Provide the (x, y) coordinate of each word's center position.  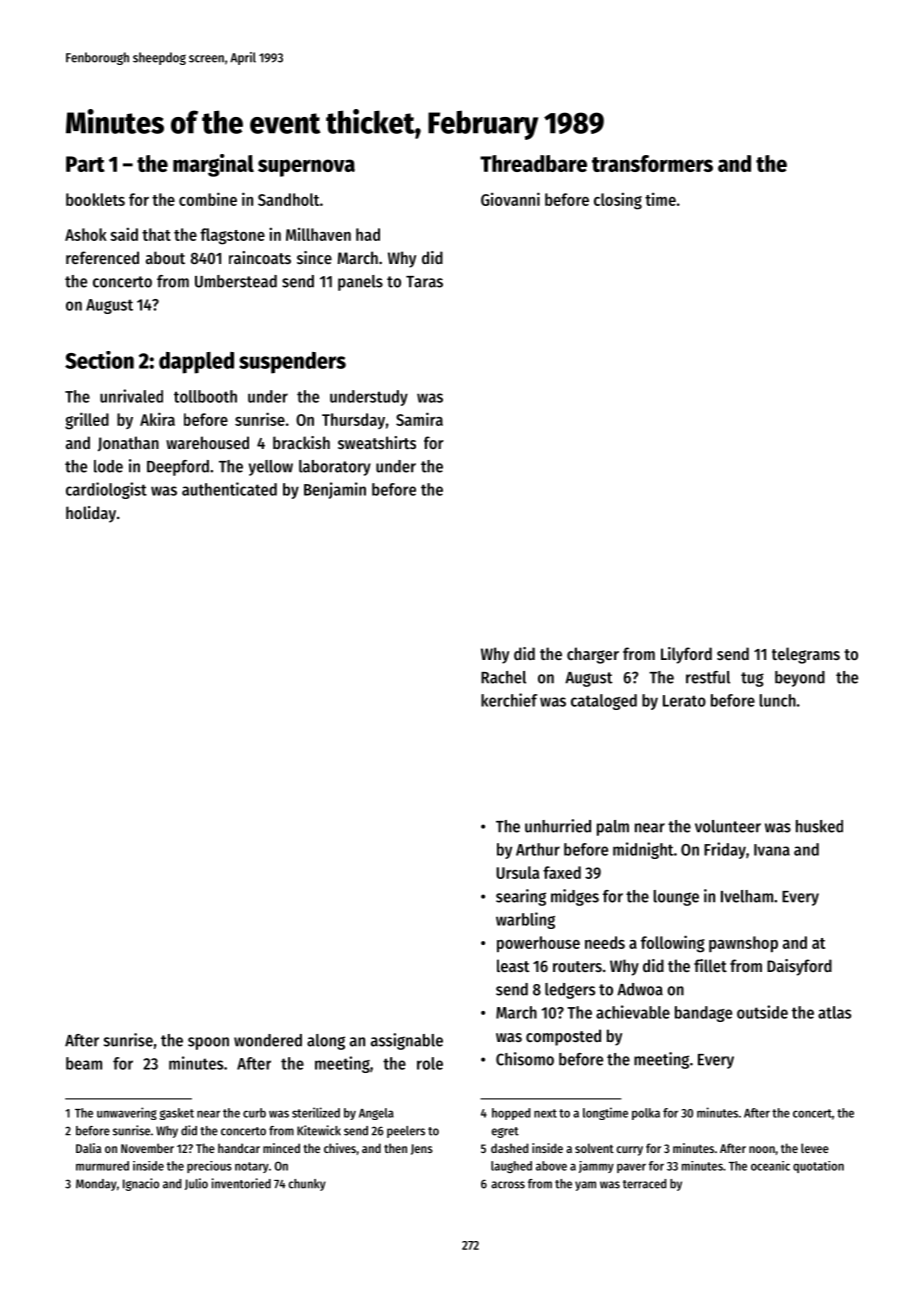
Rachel (503, 677)
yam (585, 1186)
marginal (213, 165)
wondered (268, 1040)
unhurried (558, 826)
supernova (306, 168)
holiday (91, 514)
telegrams (806, 655)
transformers (652, 163)
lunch (777, 700)
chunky (307, 1185)
